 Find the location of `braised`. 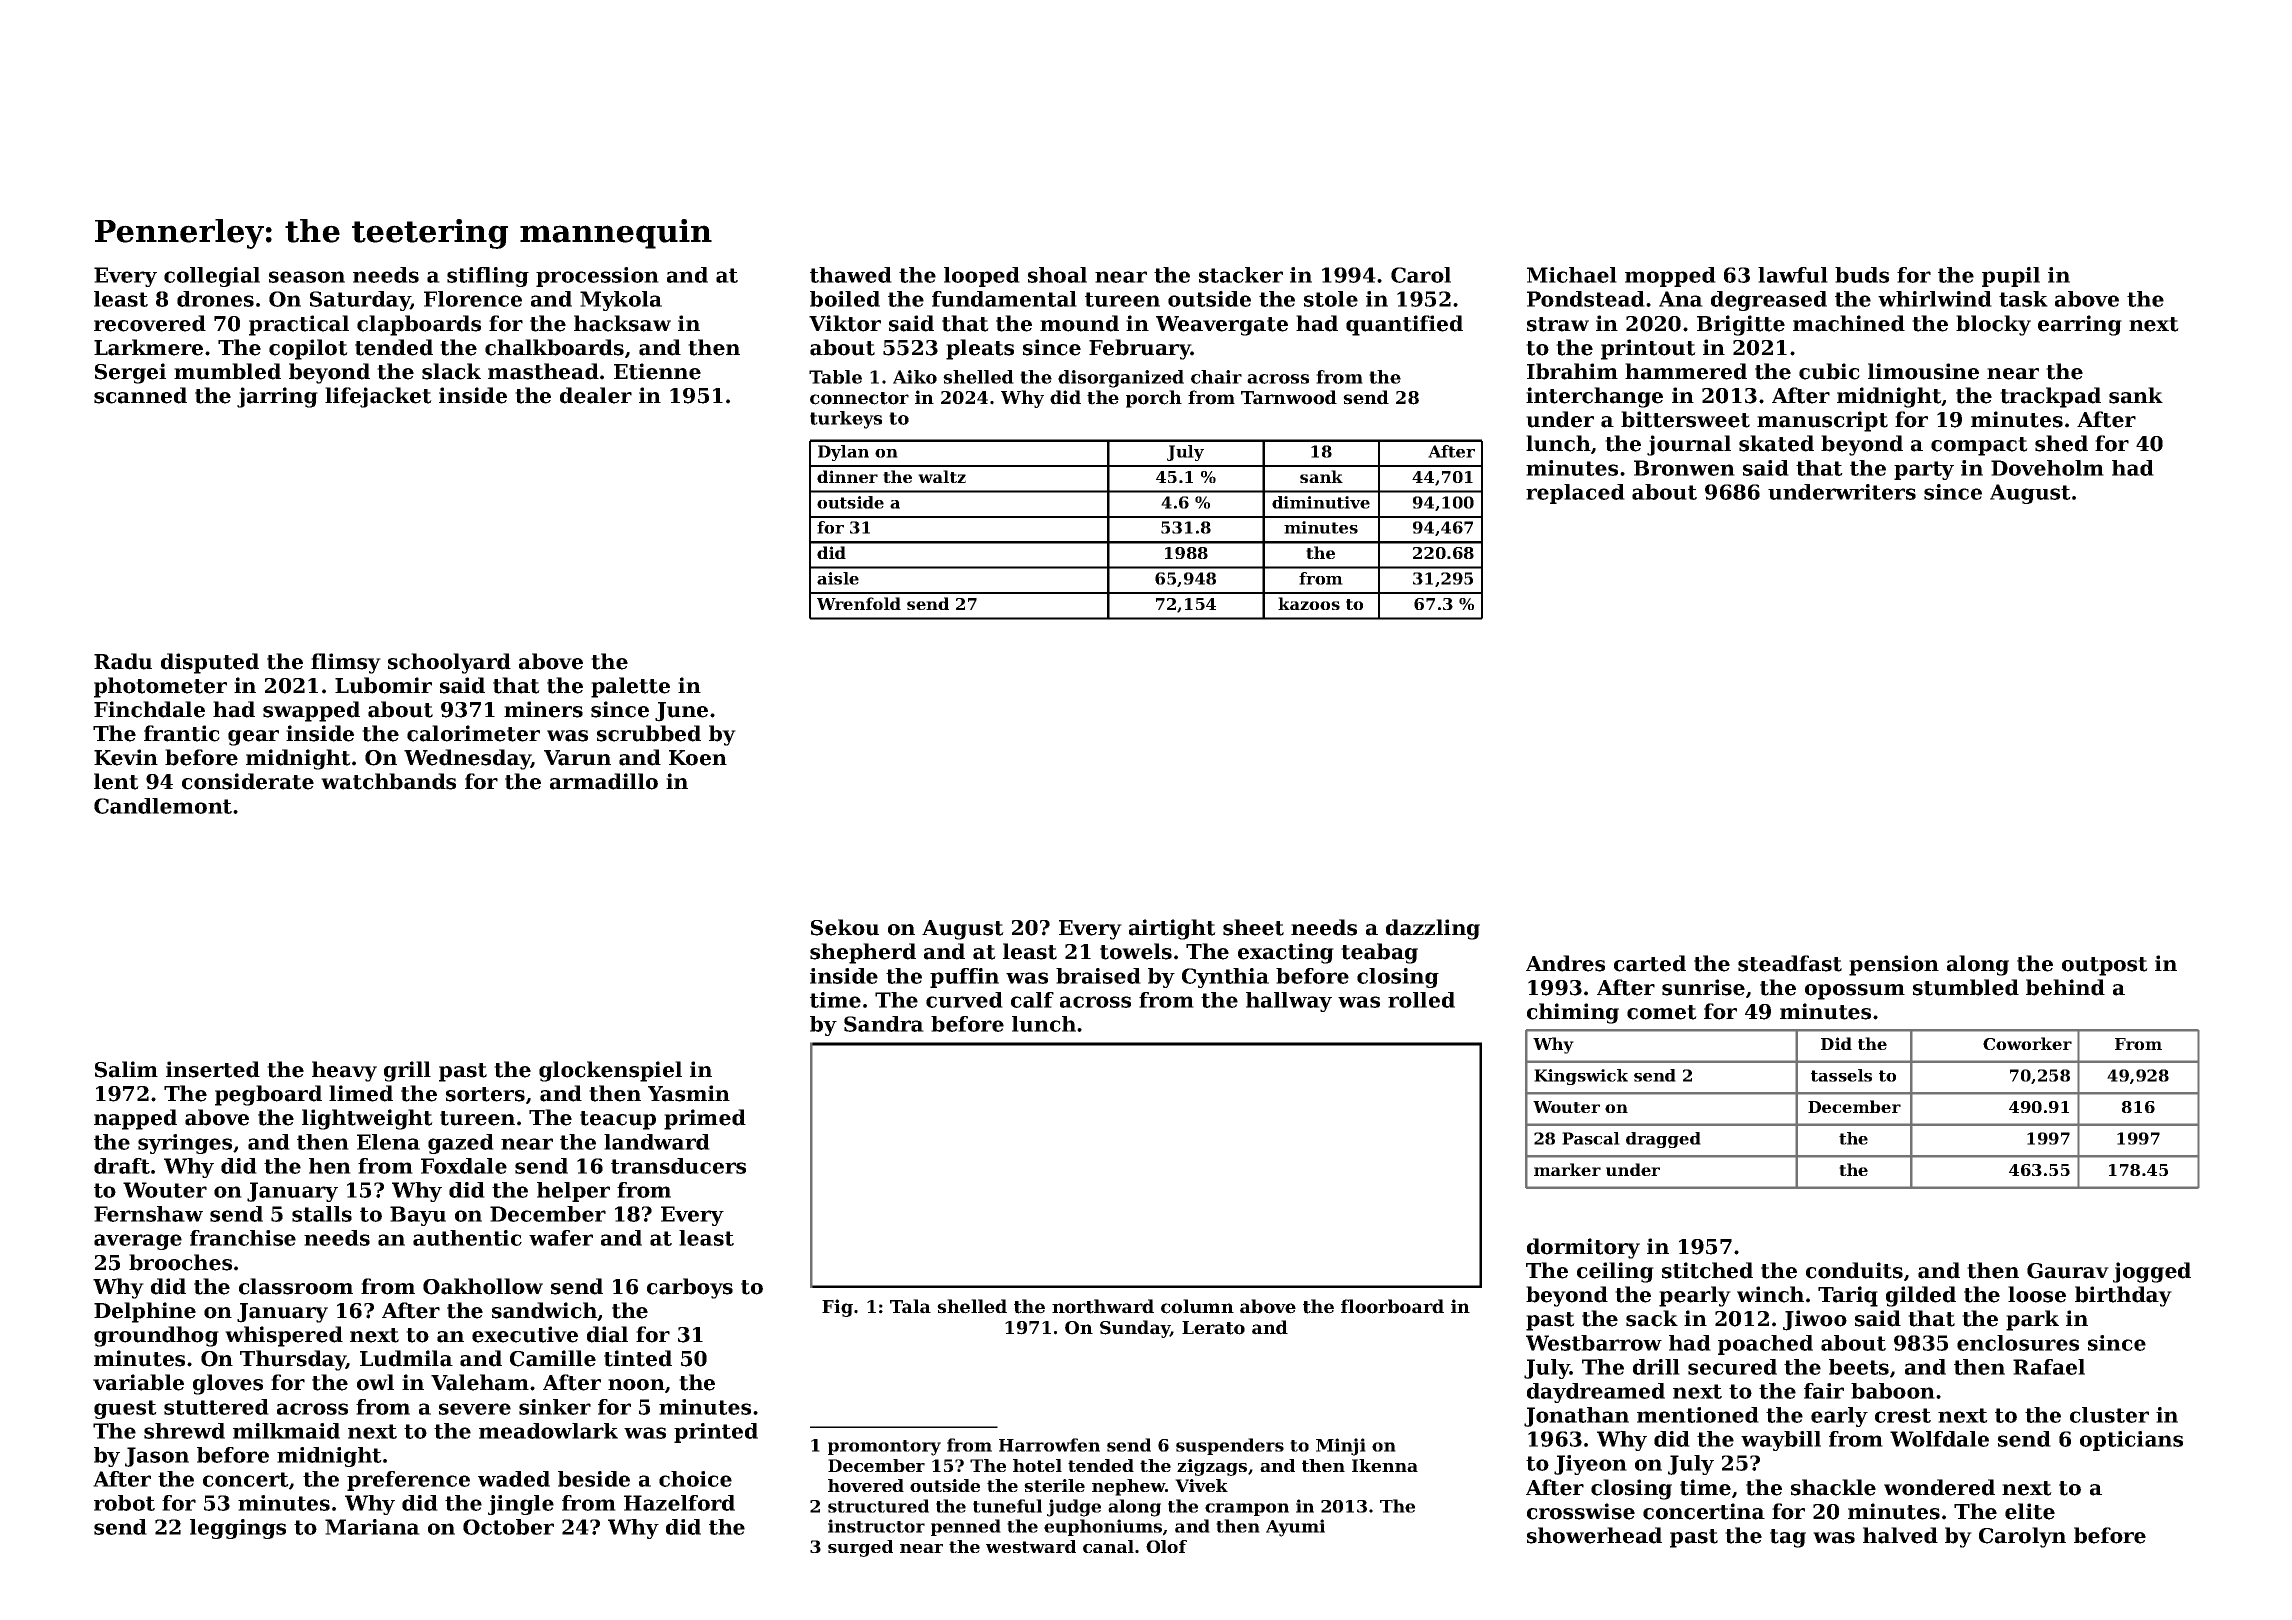

braised is located at coordinates (1098, 976).
